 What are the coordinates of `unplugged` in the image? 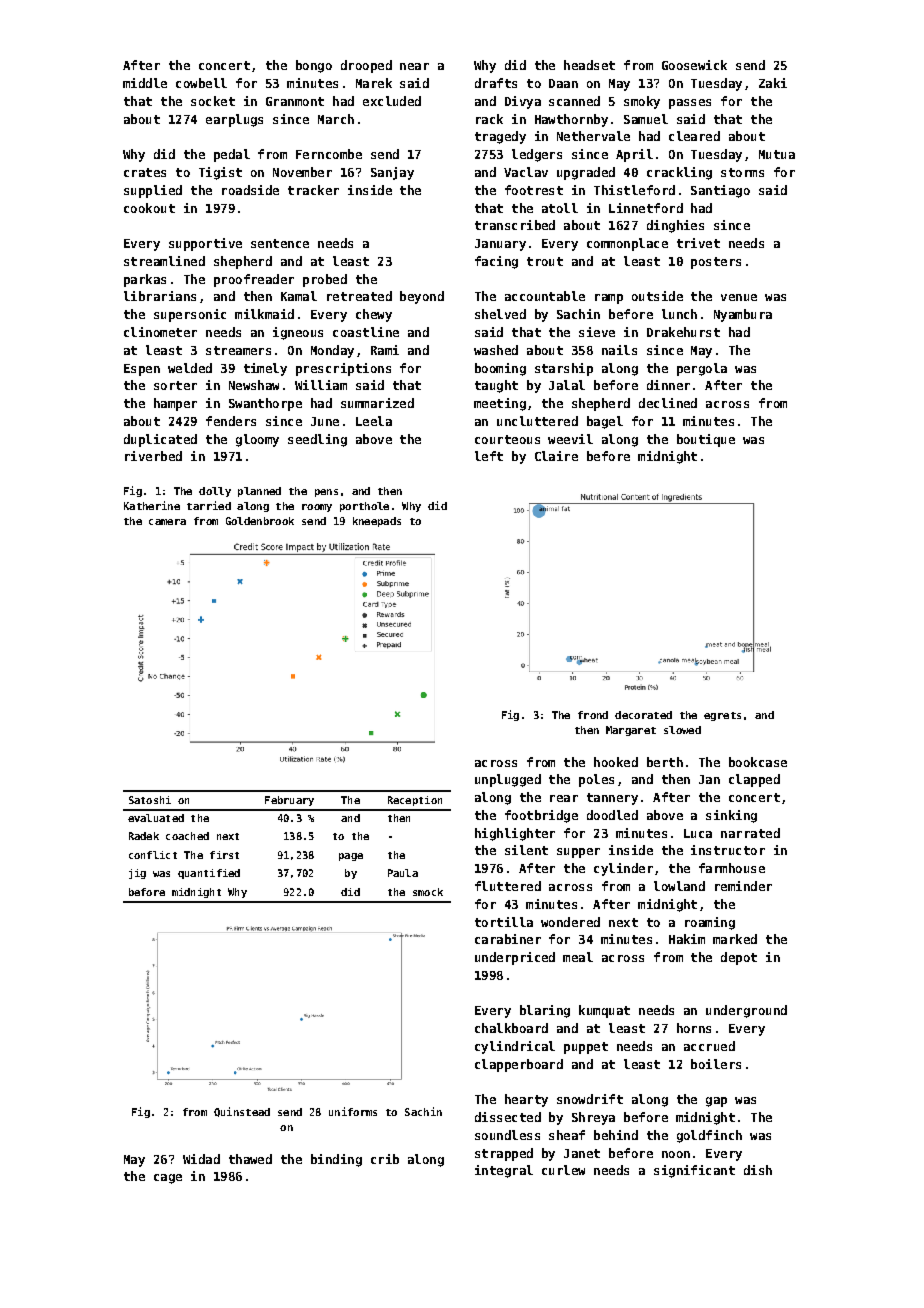 It's located at (508, 780).
